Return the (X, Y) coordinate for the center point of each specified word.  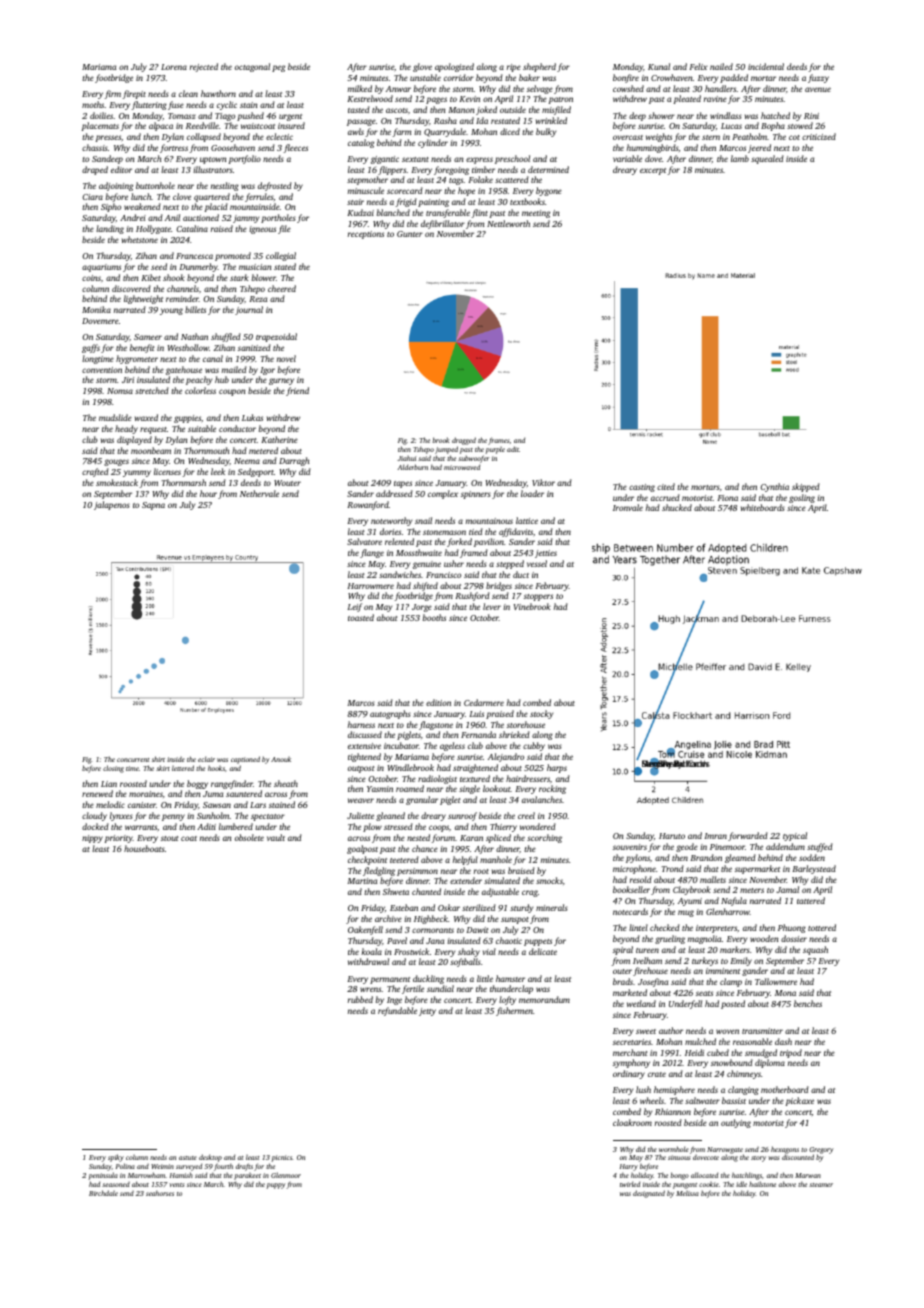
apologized (454, 67)
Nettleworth (508, 223)
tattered (811, 900)
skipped (806, 487)
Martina (362, 881)
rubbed (360, 999)
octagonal (252, 67)
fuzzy (818, 78)
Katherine (279, 439)
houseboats (144, 848)
